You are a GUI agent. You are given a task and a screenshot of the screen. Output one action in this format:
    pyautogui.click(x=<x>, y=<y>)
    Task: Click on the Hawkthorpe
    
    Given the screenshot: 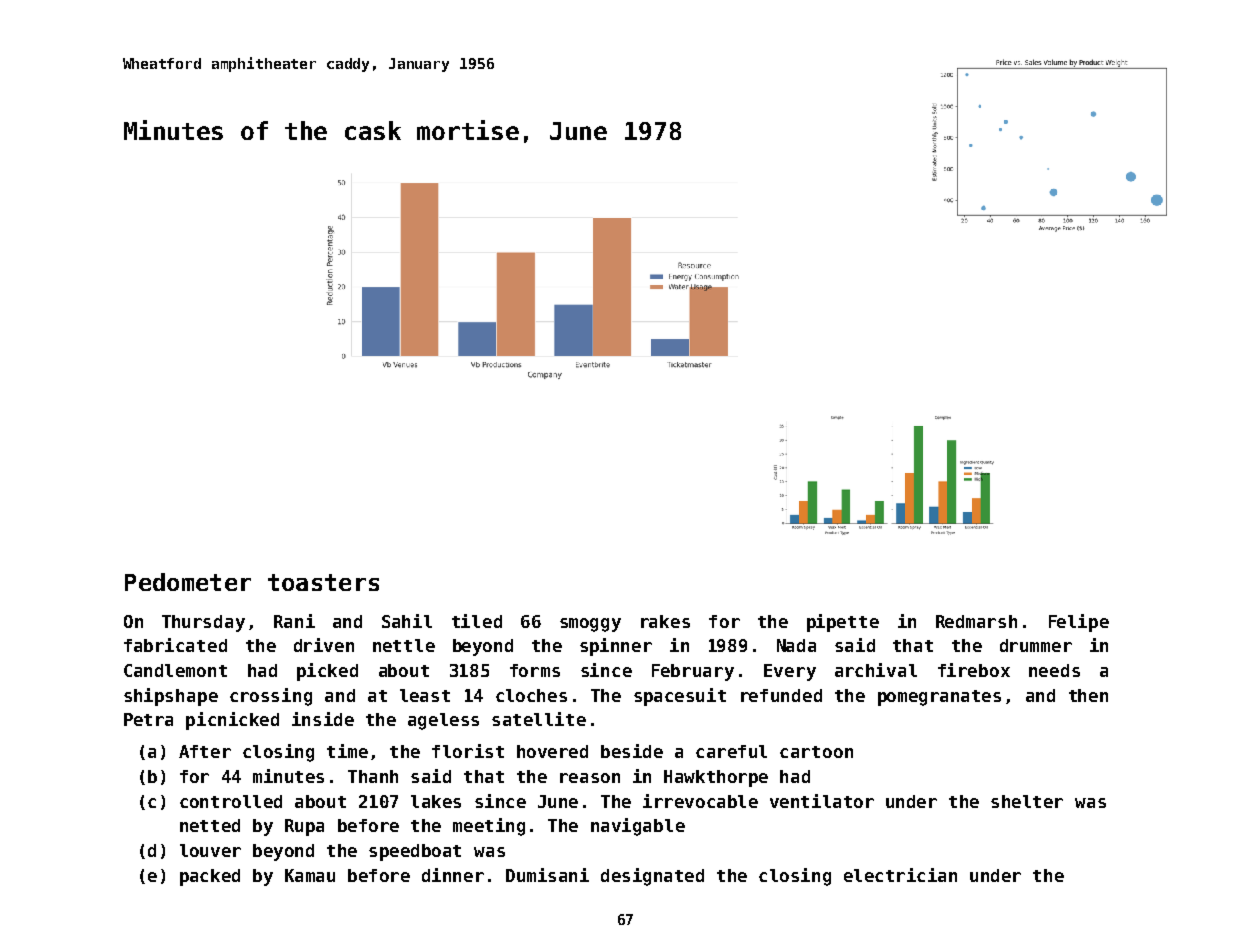 What is the action you would take?
    pyautogui.click(x=716, y=778)
